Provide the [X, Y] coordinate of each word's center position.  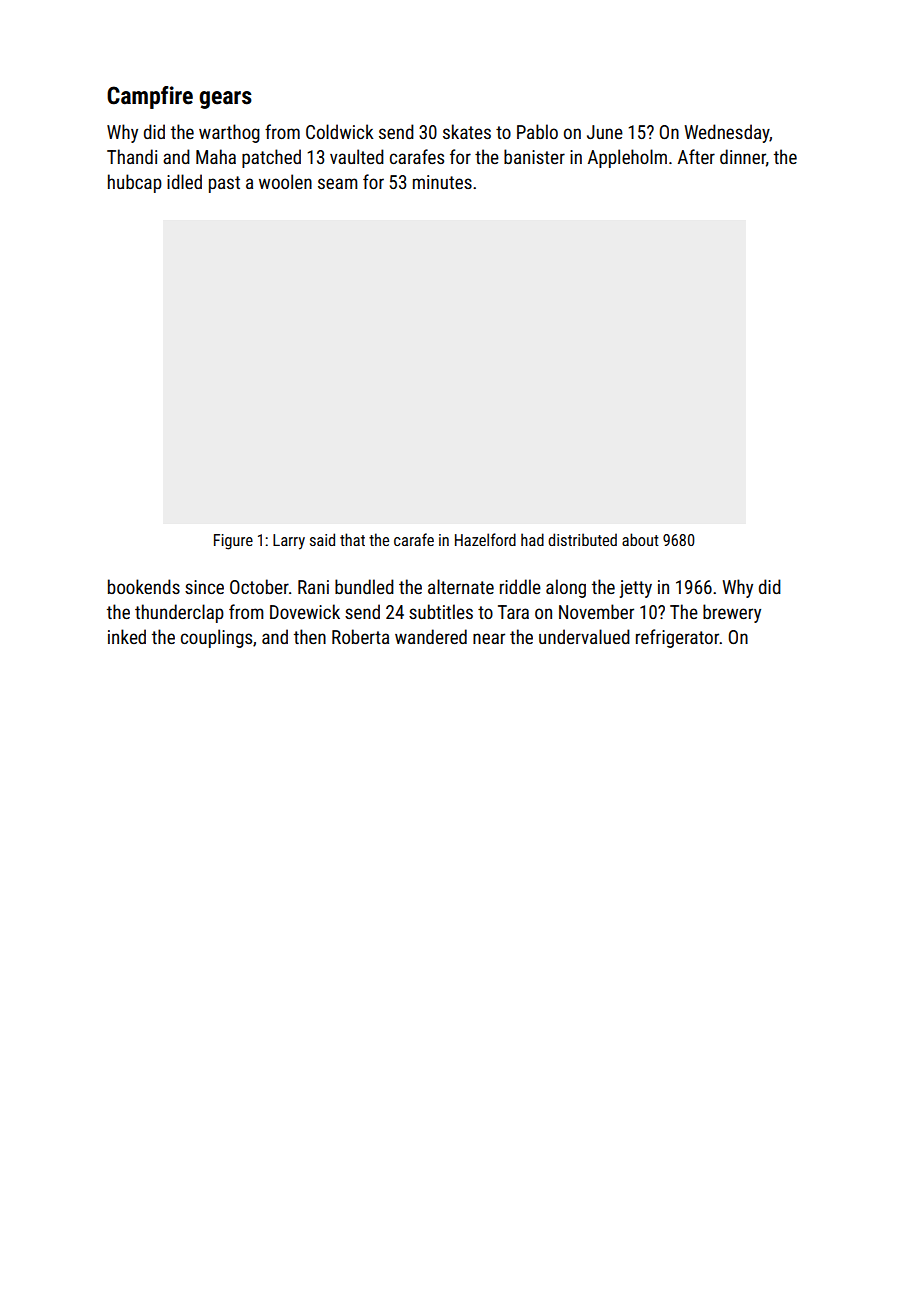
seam [337, 183]
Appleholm [627, 158]
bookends [144, 586]
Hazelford [485, 539]
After [696, 156]
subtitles [441, 611]
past [224, 184]
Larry [289, 542]
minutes [442, 182]
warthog [229, 133]
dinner [743, 156]
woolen [285, 181]
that [352, 539]
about [640, 539]
